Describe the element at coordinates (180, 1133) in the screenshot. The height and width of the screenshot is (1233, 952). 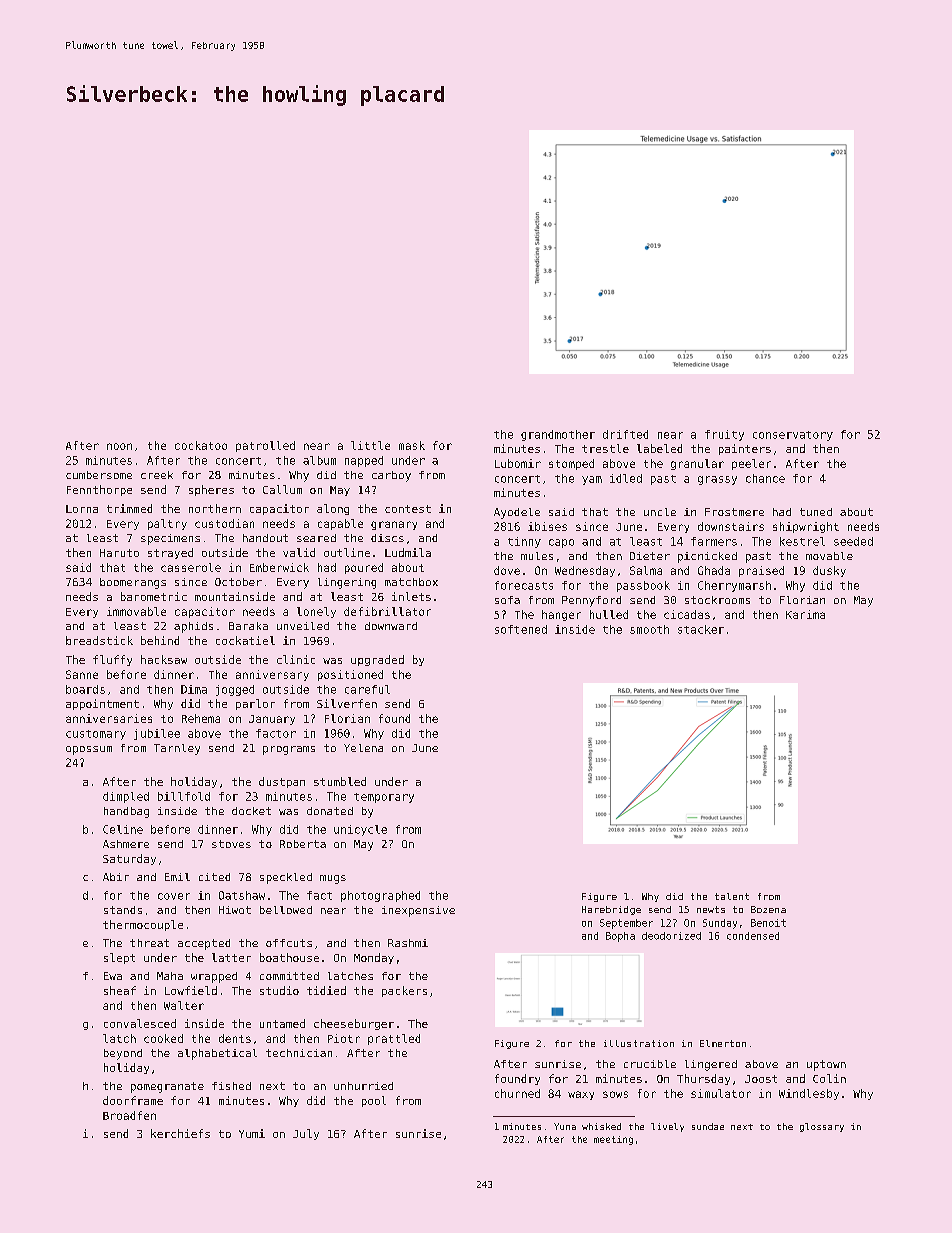
I see `kerchiefs` at that location.
